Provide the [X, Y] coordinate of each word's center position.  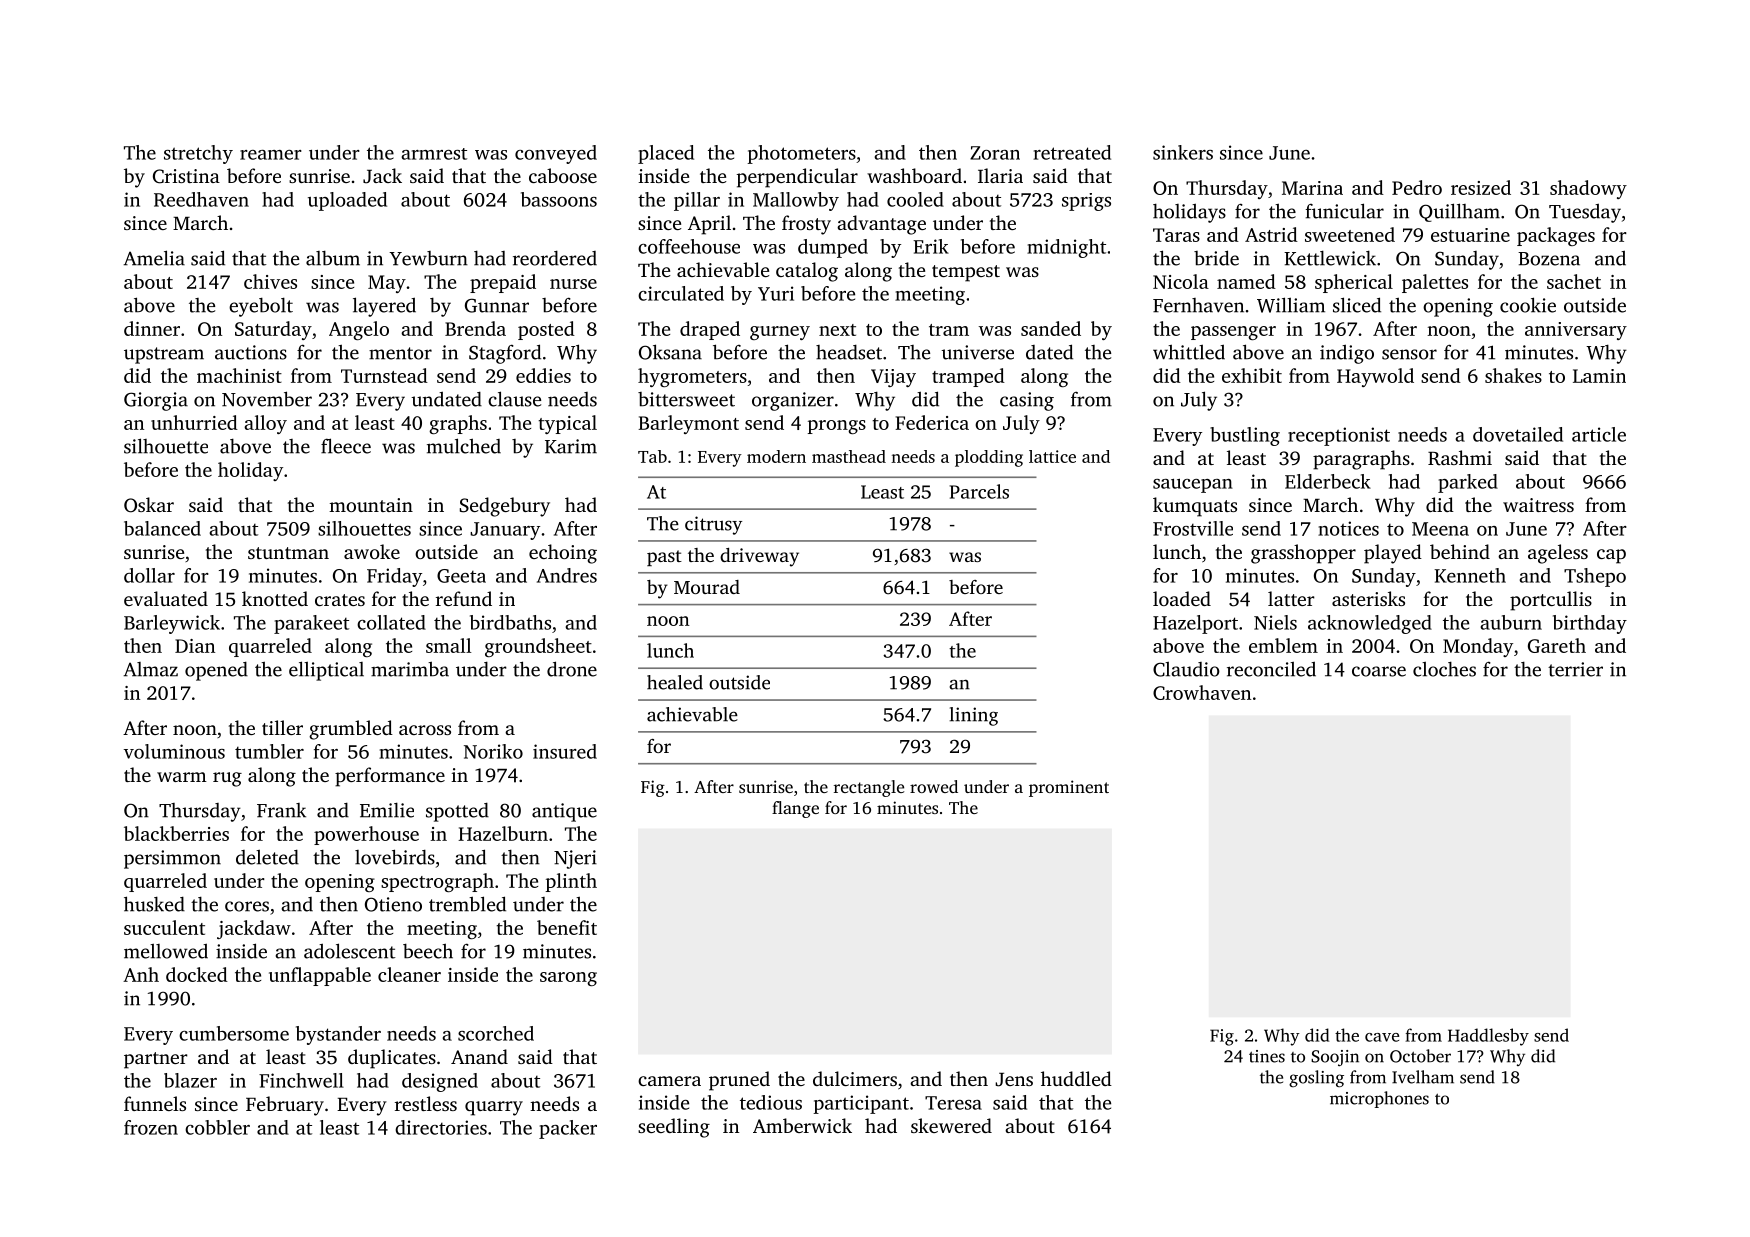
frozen [151, 1127]
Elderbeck [1328, 481]
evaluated [166, 598]
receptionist [1339, 436]
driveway [759, 557]
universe [977, 352]
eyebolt [261, 307]
